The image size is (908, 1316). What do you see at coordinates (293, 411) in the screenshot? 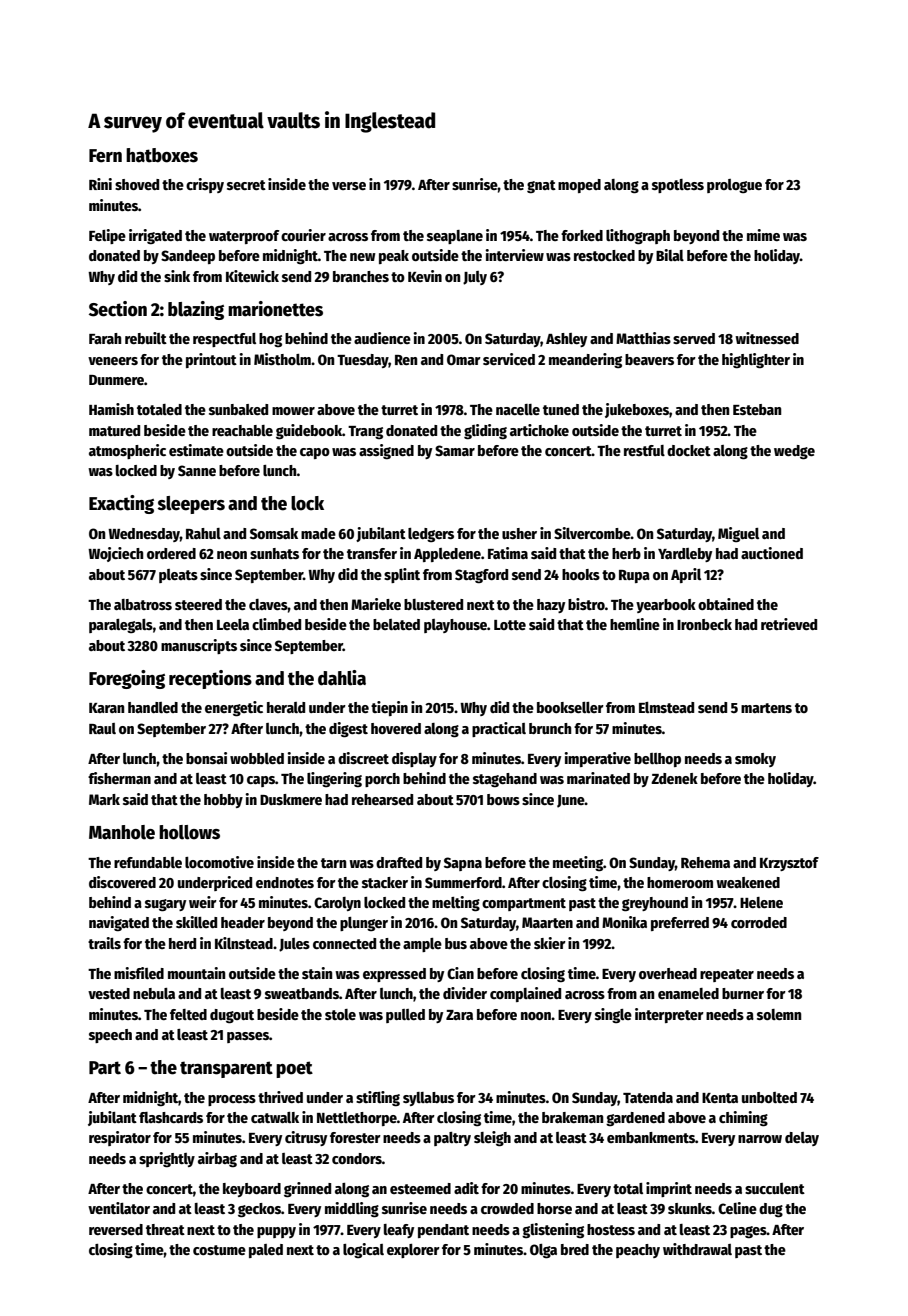
I see `mower` at bounding box center [293, 411].
